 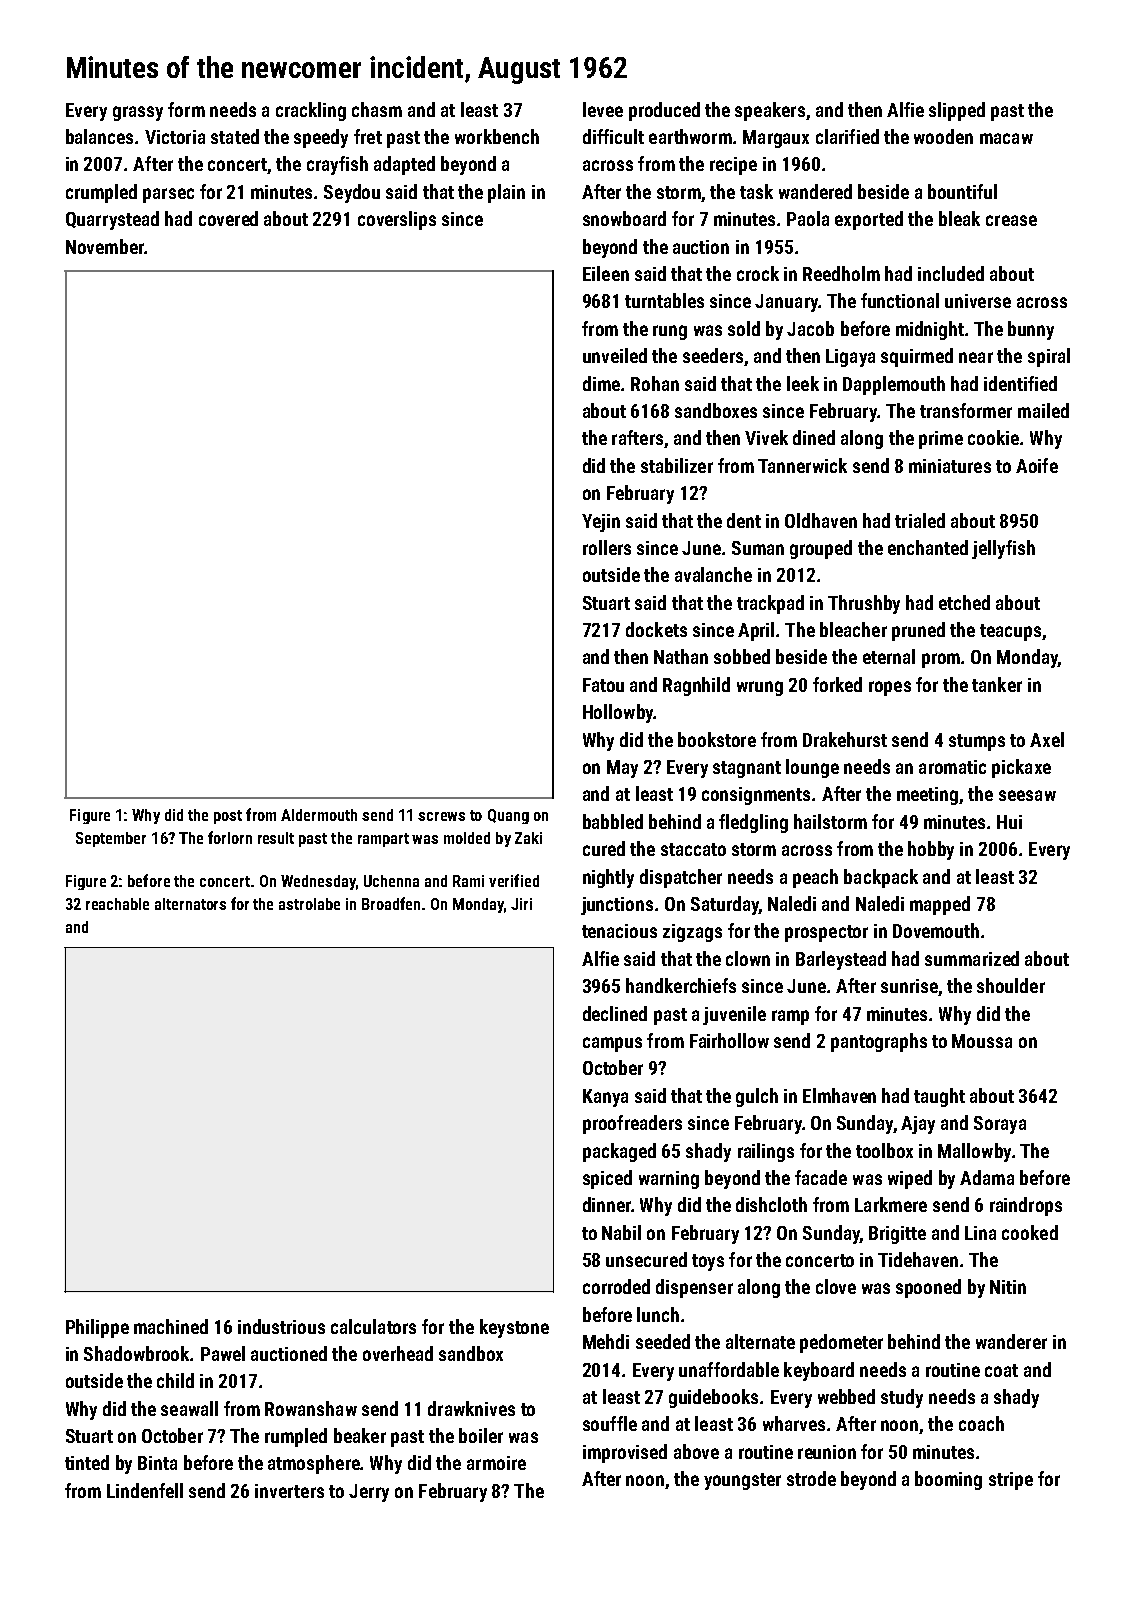 What do you see at coordinates (309, 904) in the screenshot?
I see `astrolabe` at bounding box center [309, 904].
